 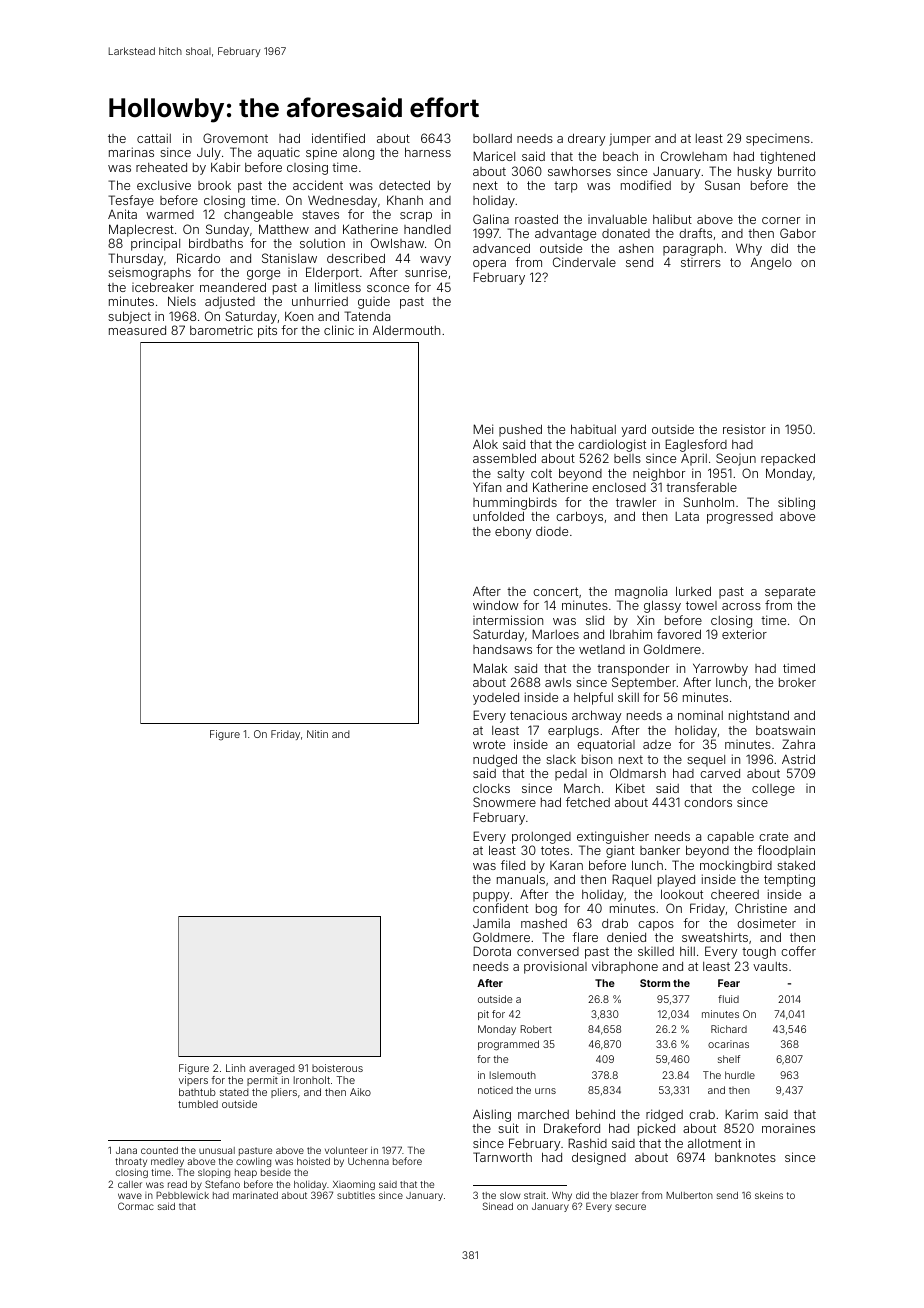 What do you see at coordinates (502, 649) in the image?
I see `handsaws` at bounding box center [502, 649].
